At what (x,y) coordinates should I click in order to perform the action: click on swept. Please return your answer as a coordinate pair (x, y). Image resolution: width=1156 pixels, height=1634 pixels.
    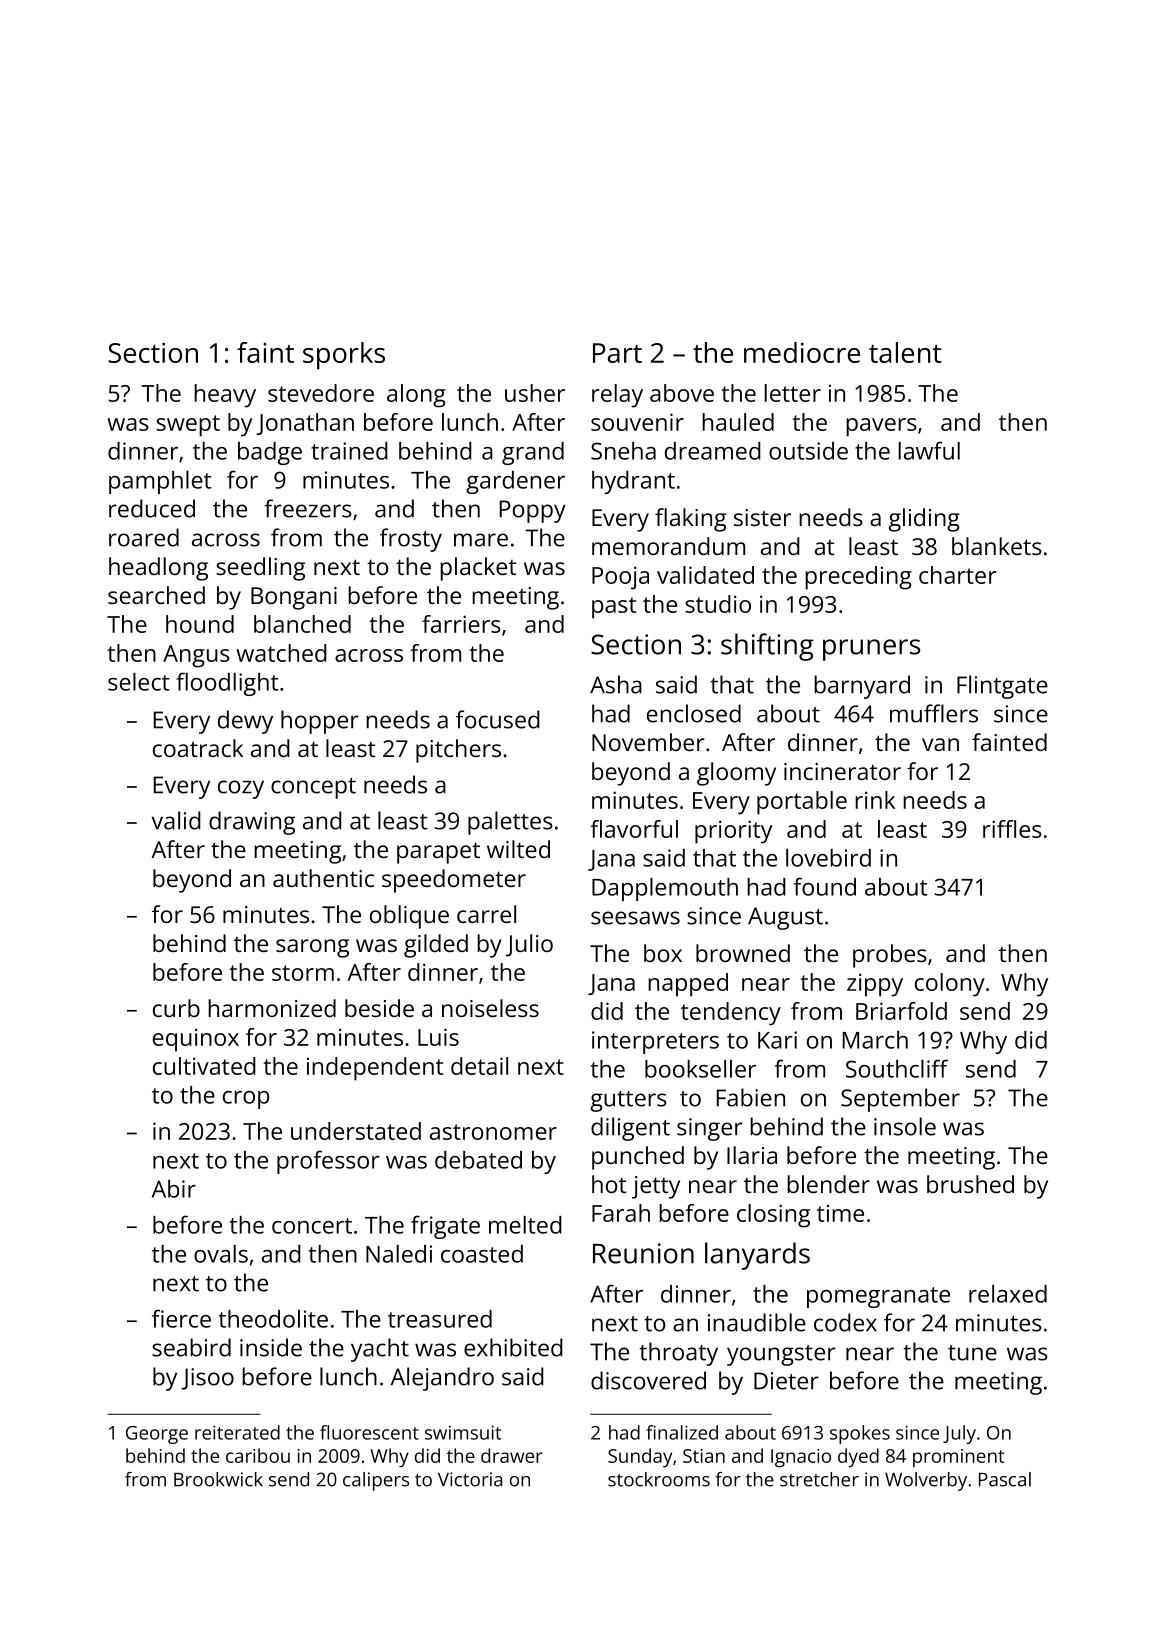
    Looking at the image, I should click on (188, 426).
